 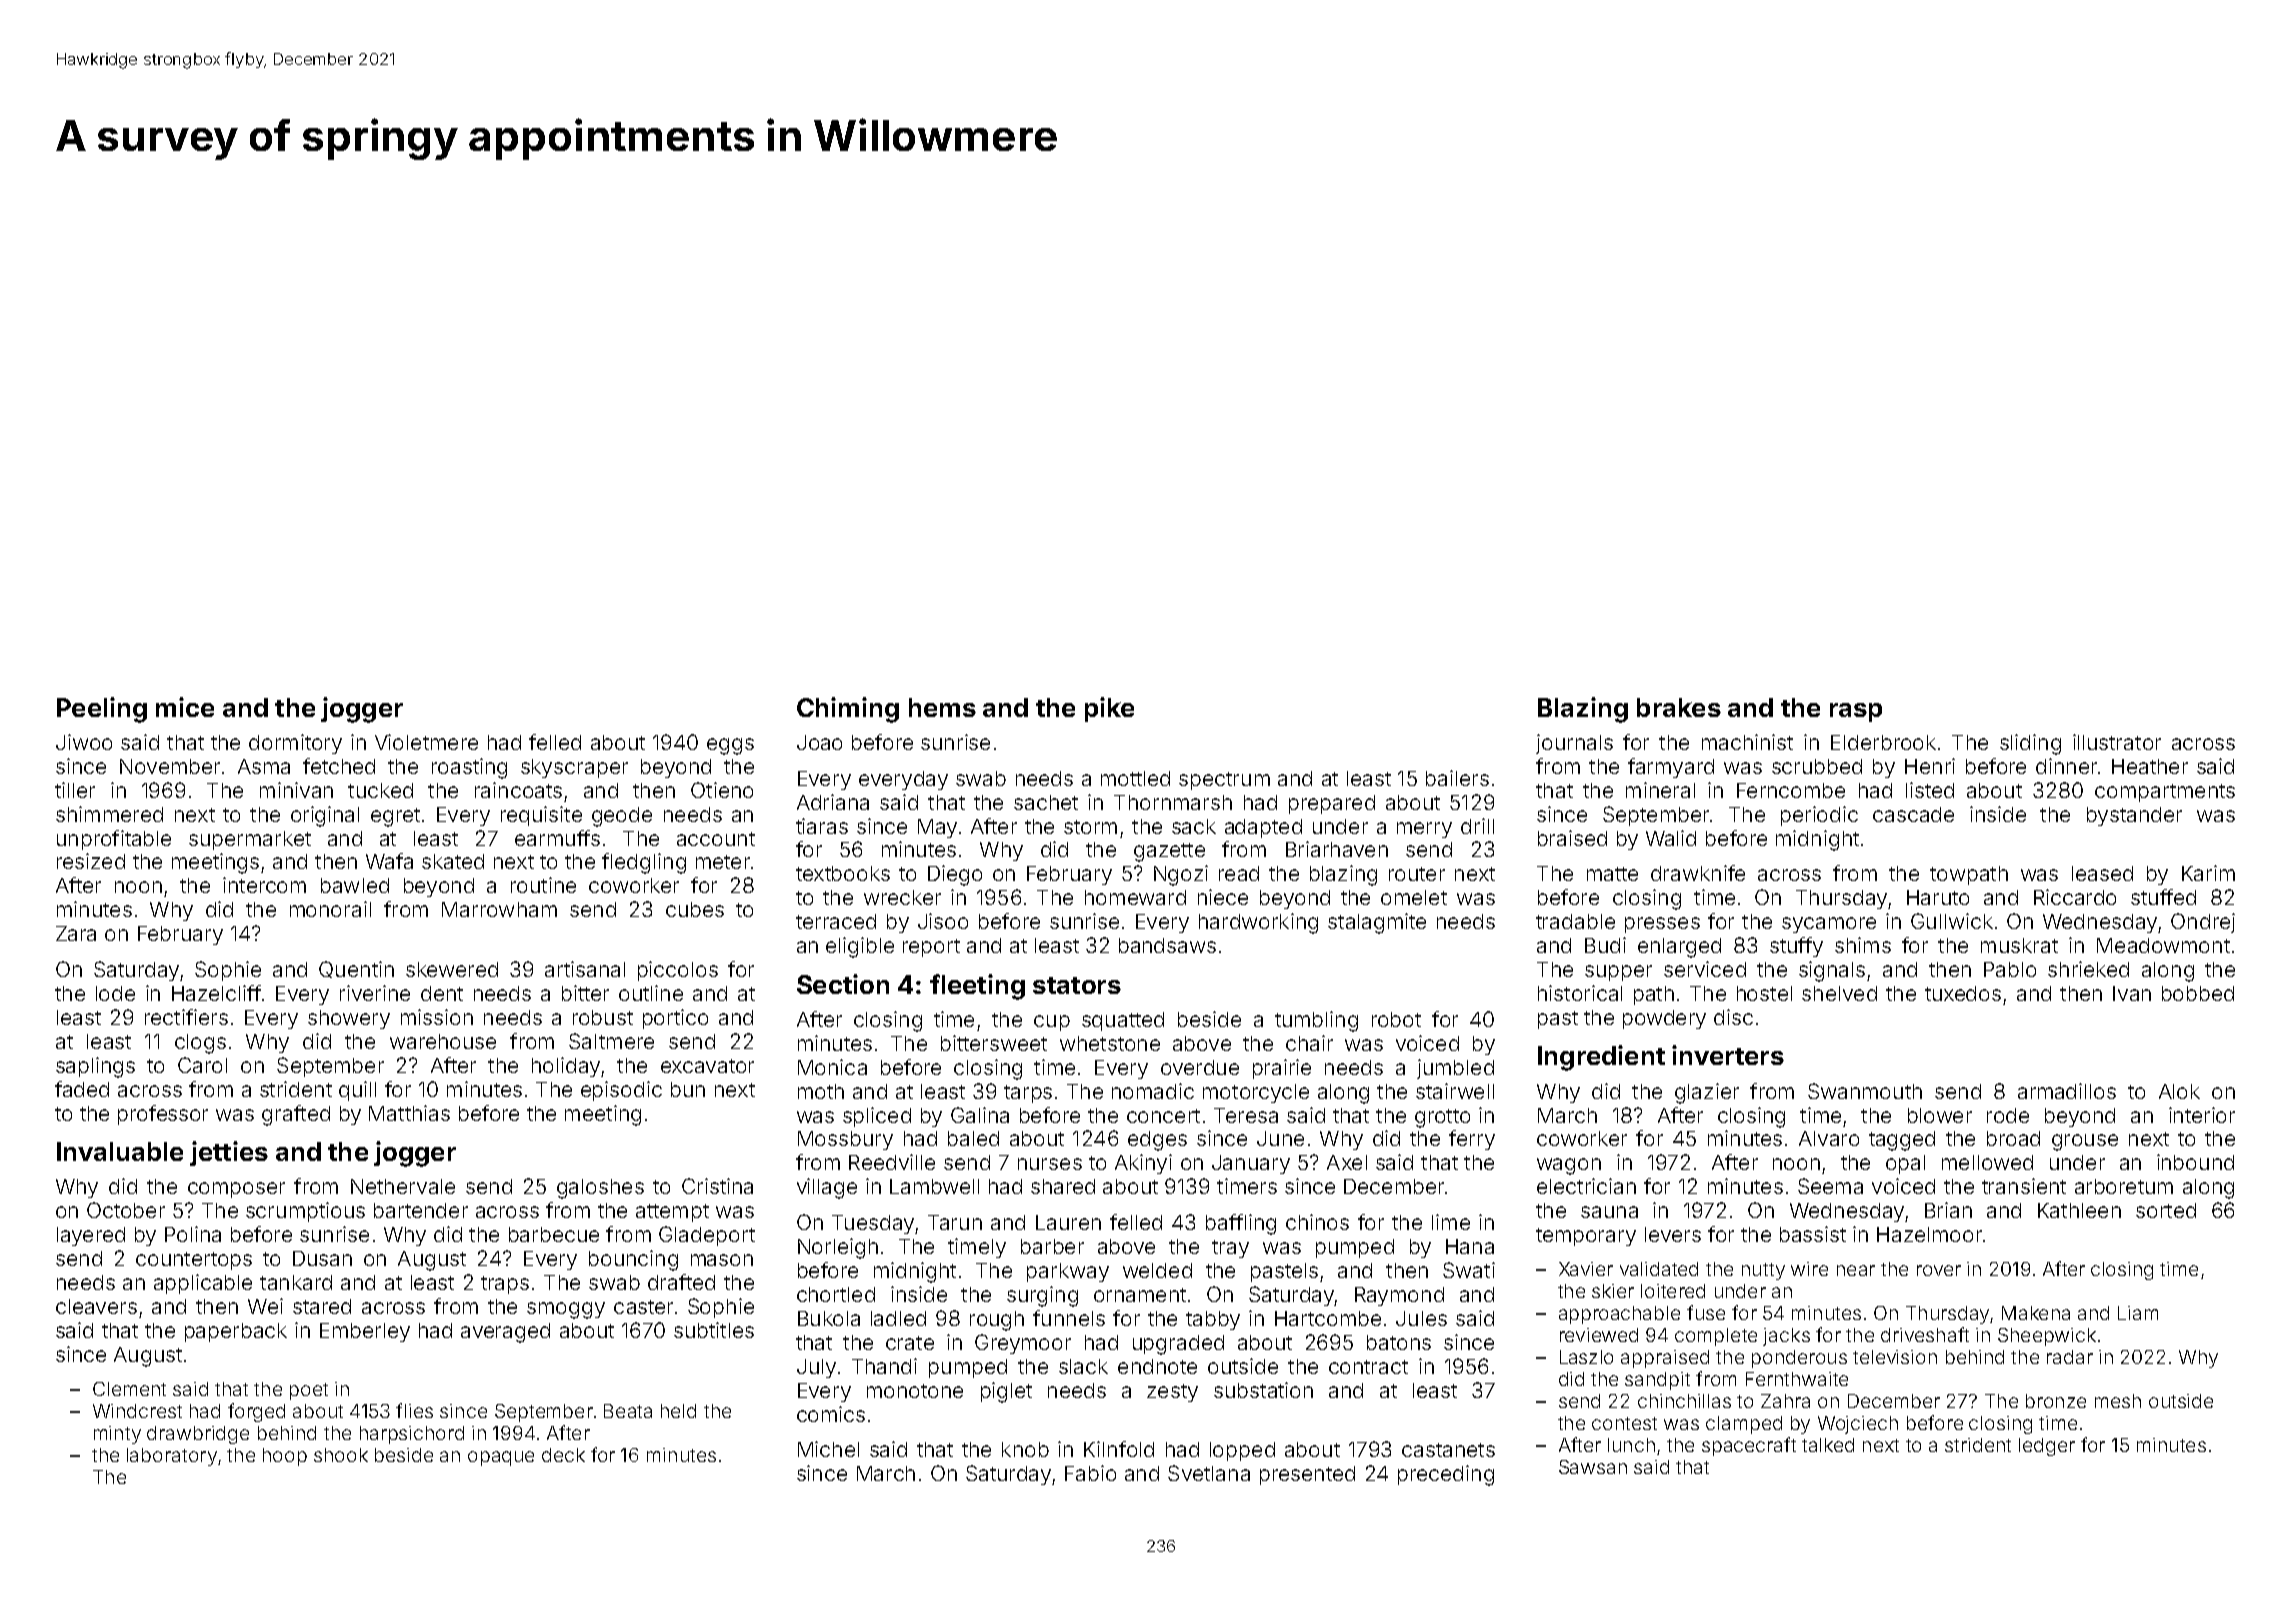 I want to click on leased, so click(x=2102, y=873).
